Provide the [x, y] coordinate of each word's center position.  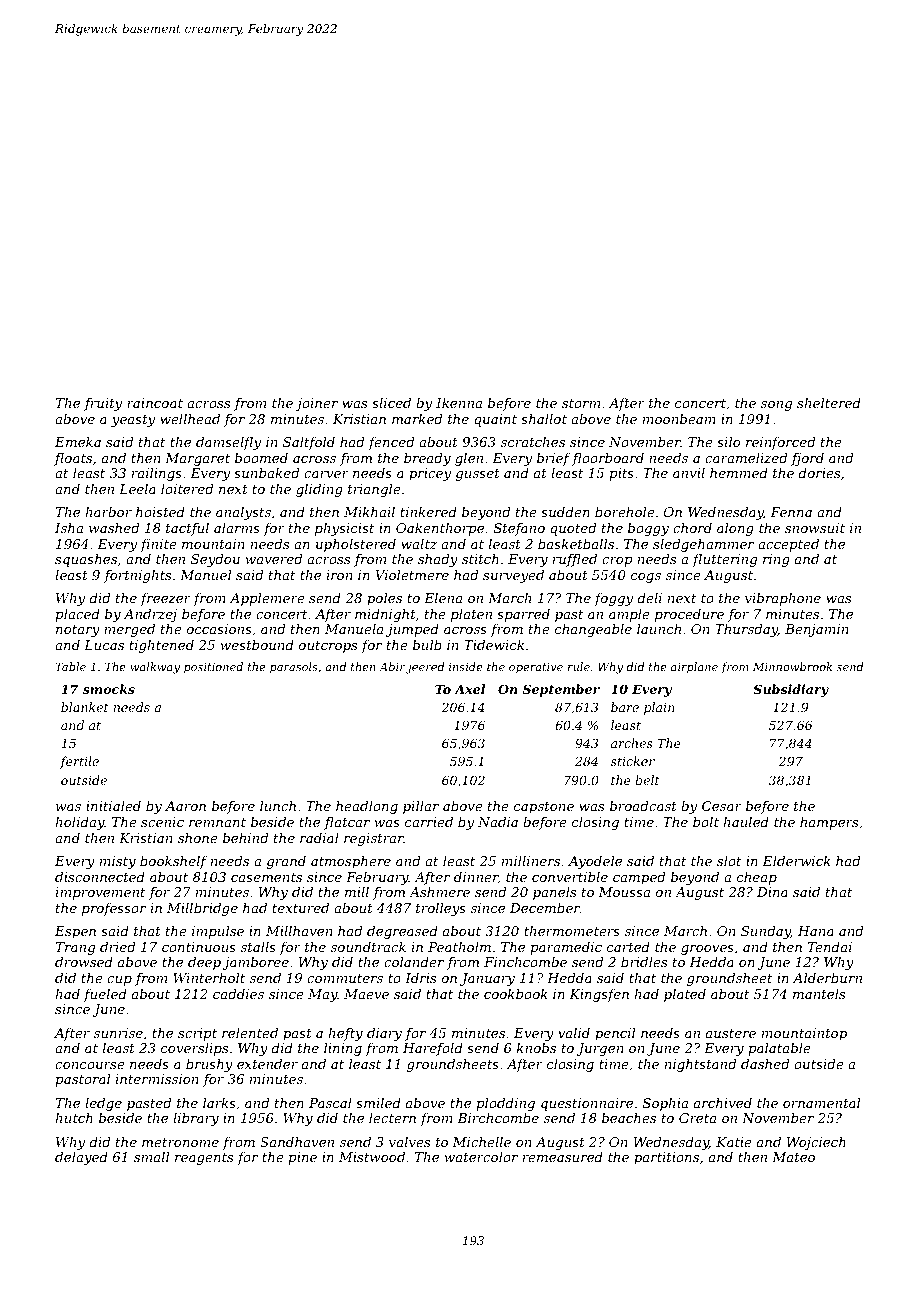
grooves [707, 950]
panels [555, 893]
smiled [378, 1103]
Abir [392, 666]
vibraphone [783, 599]
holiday [80, 823]
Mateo [793, 1157]
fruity [103, 404]
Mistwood [372, 1157]
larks [219, 1103]
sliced [391, 403]
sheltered [829, 403]
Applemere [267, 599]
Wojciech [816, 1143]
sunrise [118, 1033]
